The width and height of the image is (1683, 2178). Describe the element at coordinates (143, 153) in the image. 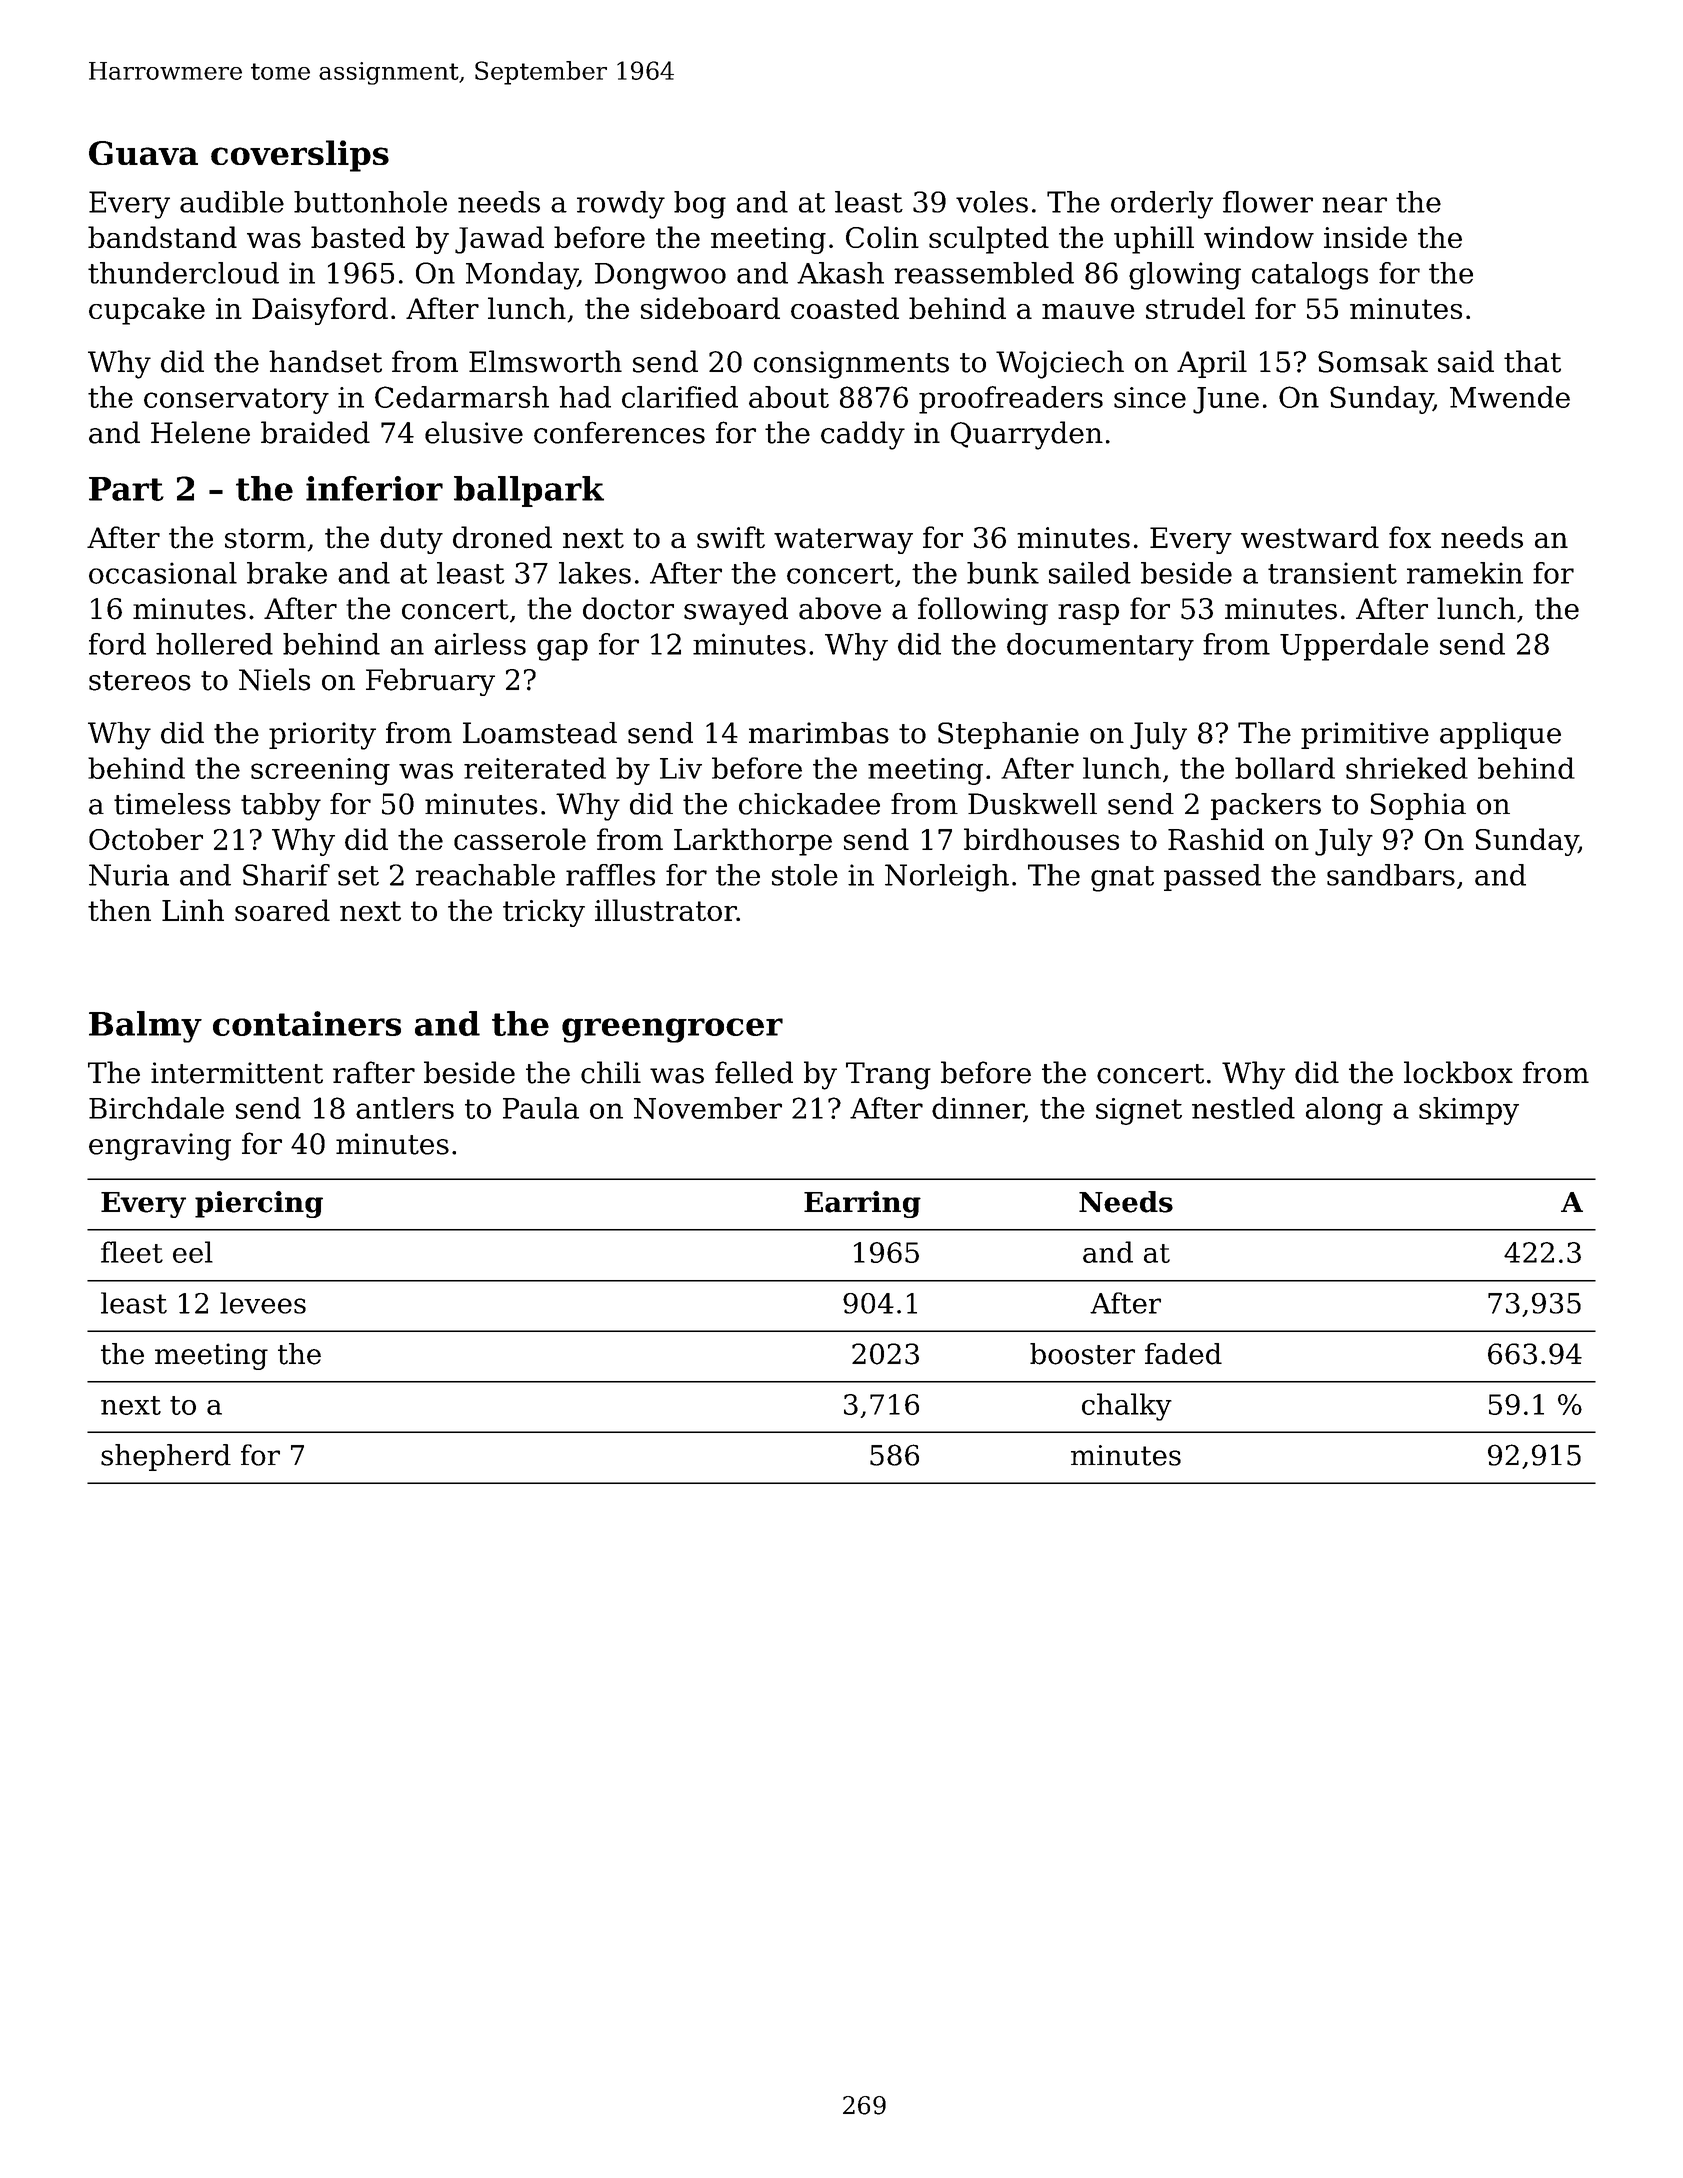

I see `Guava` at that location.
